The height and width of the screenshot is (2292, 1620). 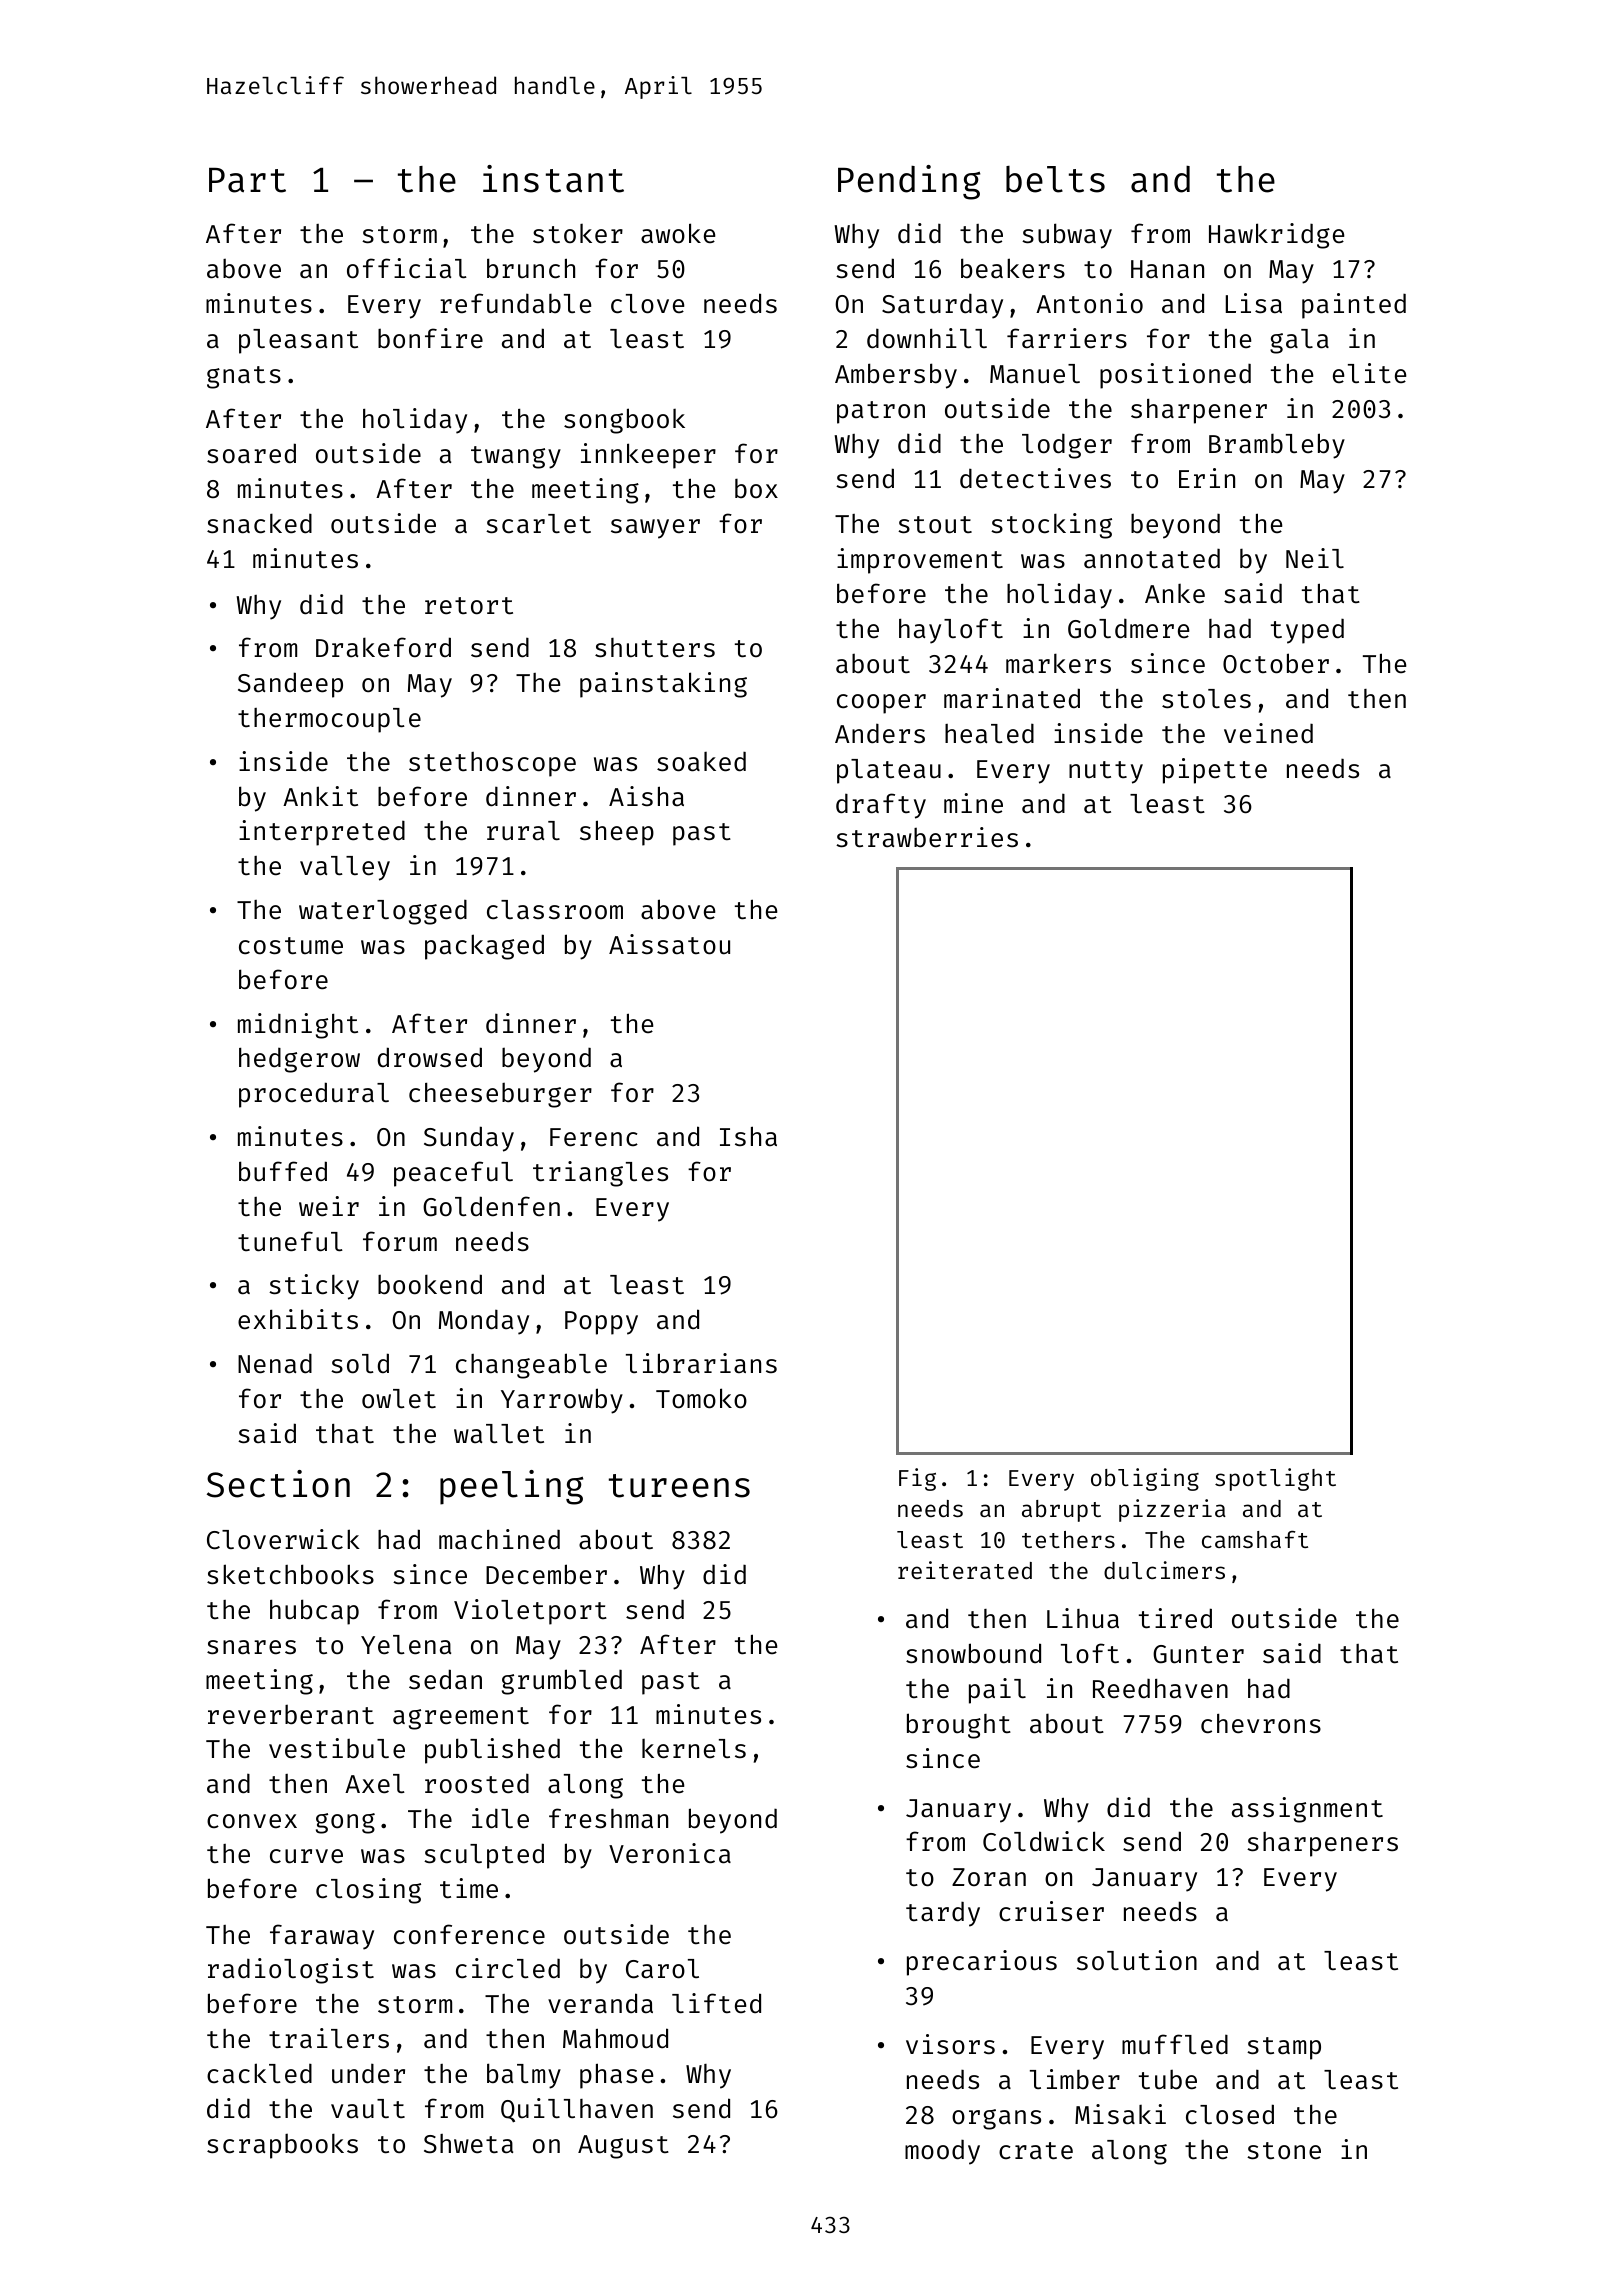 I want to click on snacked, so click(x=259, y=523).
